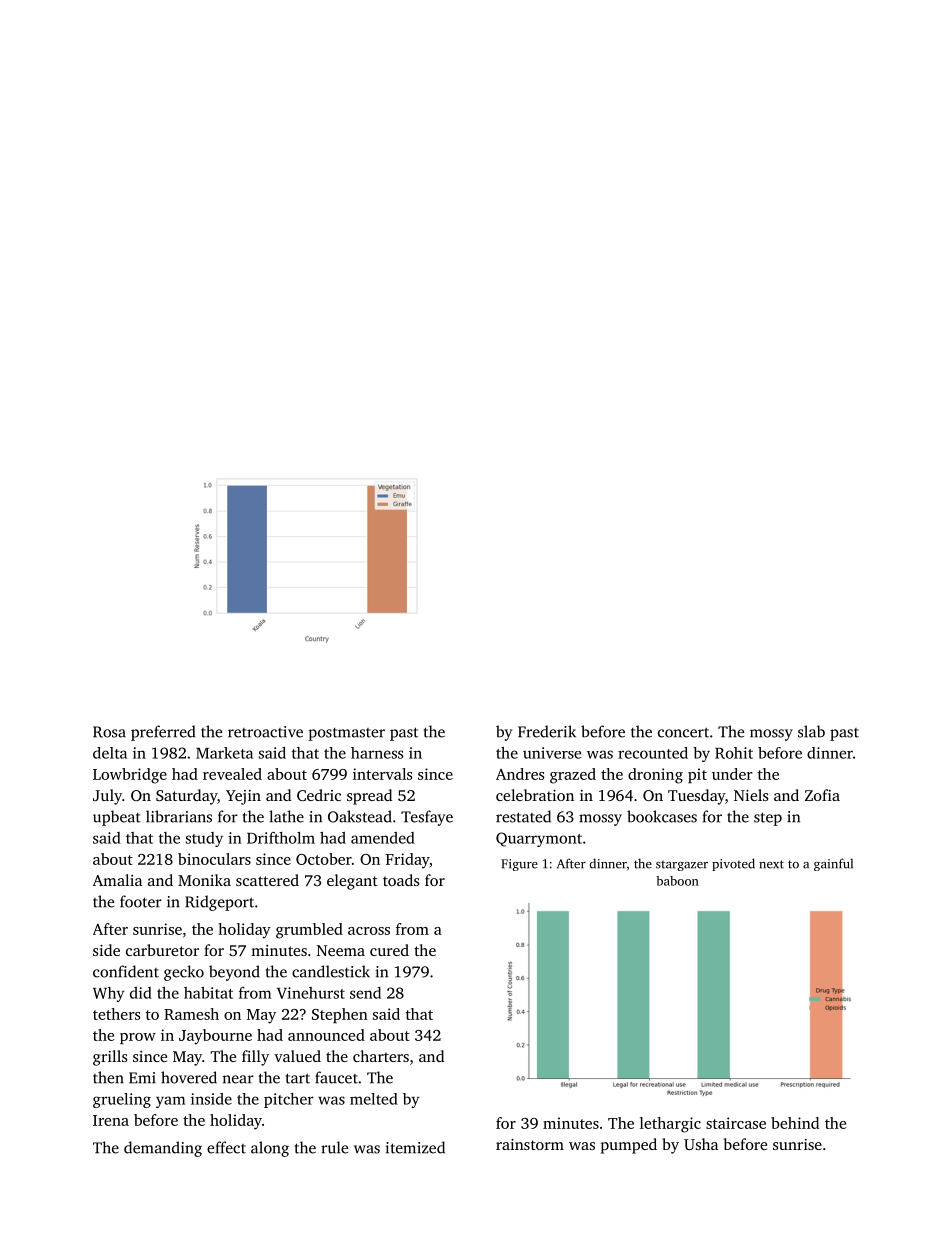  Describe the element at coordinates (163, 733) in the screenshot. I see `preferred` at that location.
